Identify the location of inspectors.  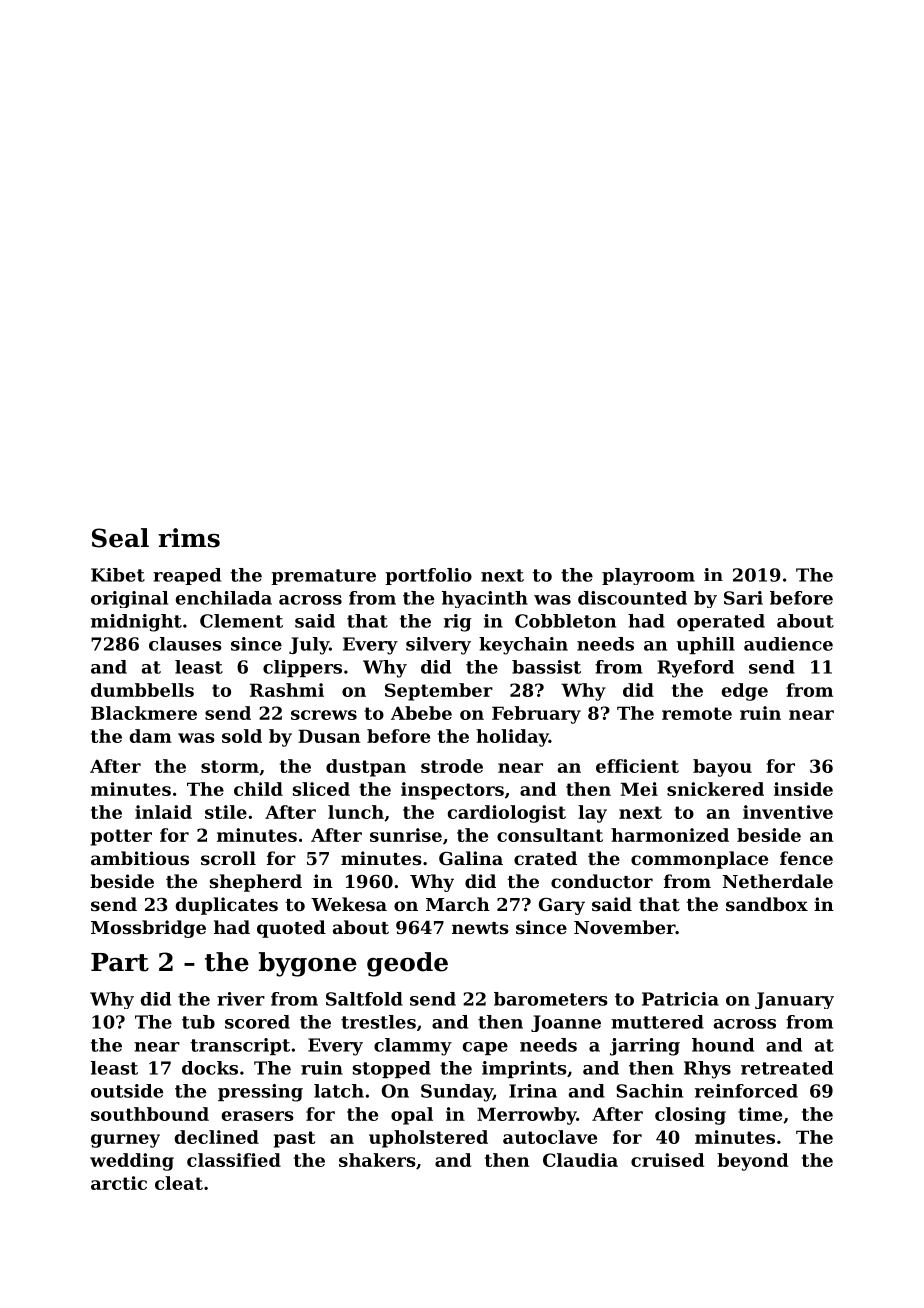
(452, 791).
